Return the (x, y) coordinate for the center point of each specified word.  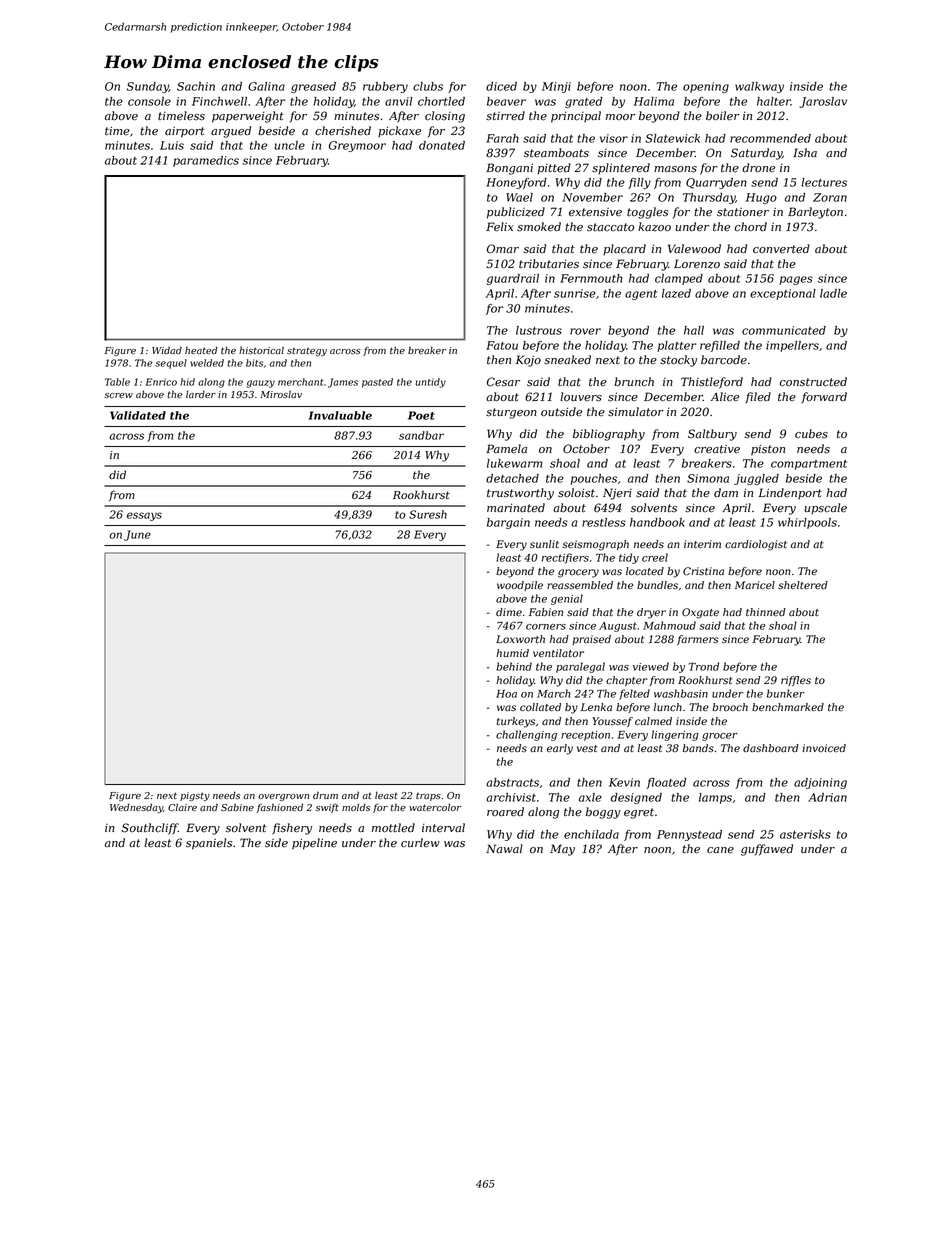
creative (717, 449)
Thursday (709, 198)
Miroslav (281, 394)
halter (774, 101)
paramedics (206, 161)
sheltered (803, 585)
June (137, 535)
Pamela (506, 449)
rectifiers (565, 558)
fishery (292, 829)
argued (231, 132)
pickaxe (399, 131)
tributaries (549, 264)
